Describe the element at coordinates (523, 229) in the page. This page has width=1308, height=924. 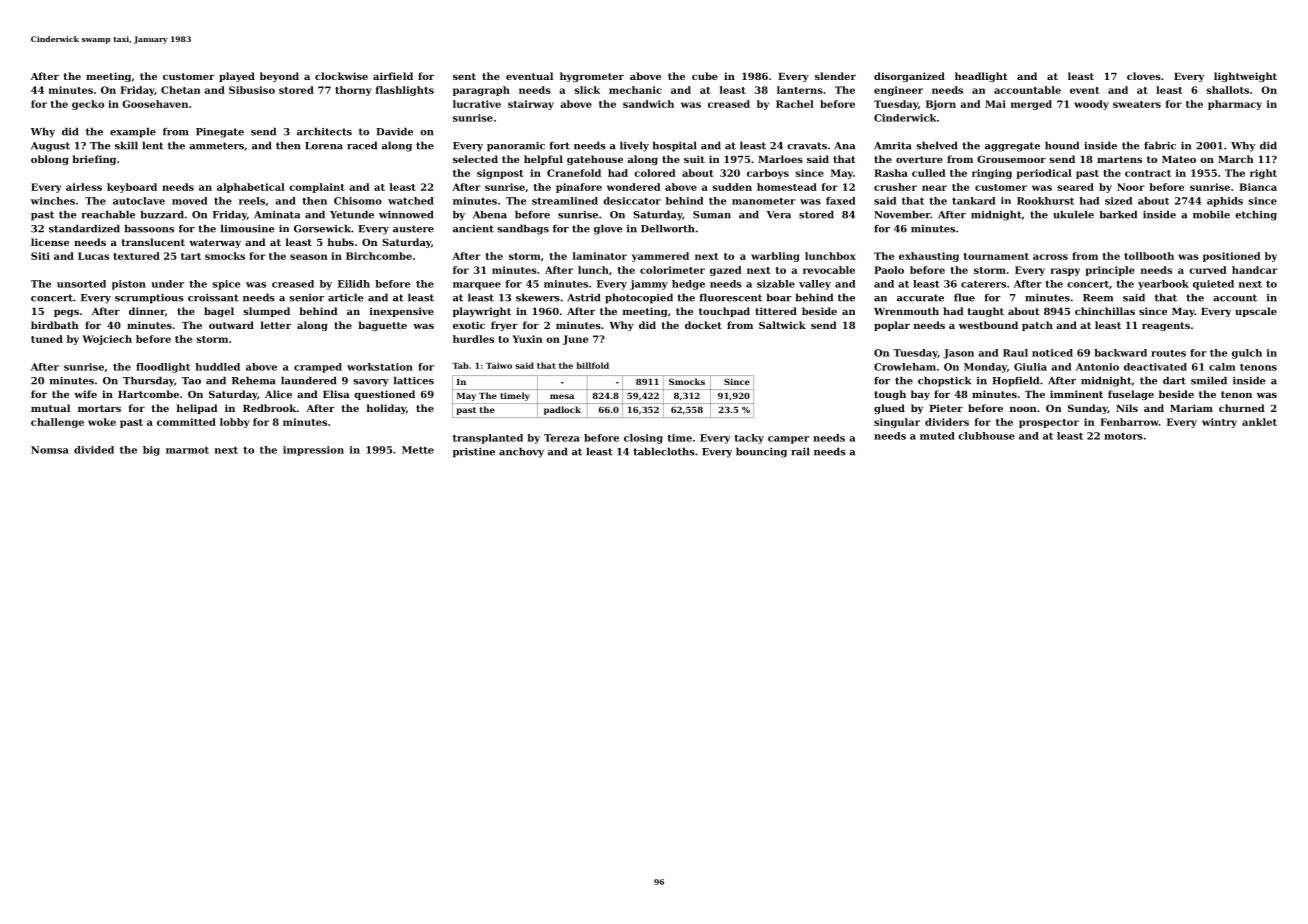
I see `sandbags` at that location.
